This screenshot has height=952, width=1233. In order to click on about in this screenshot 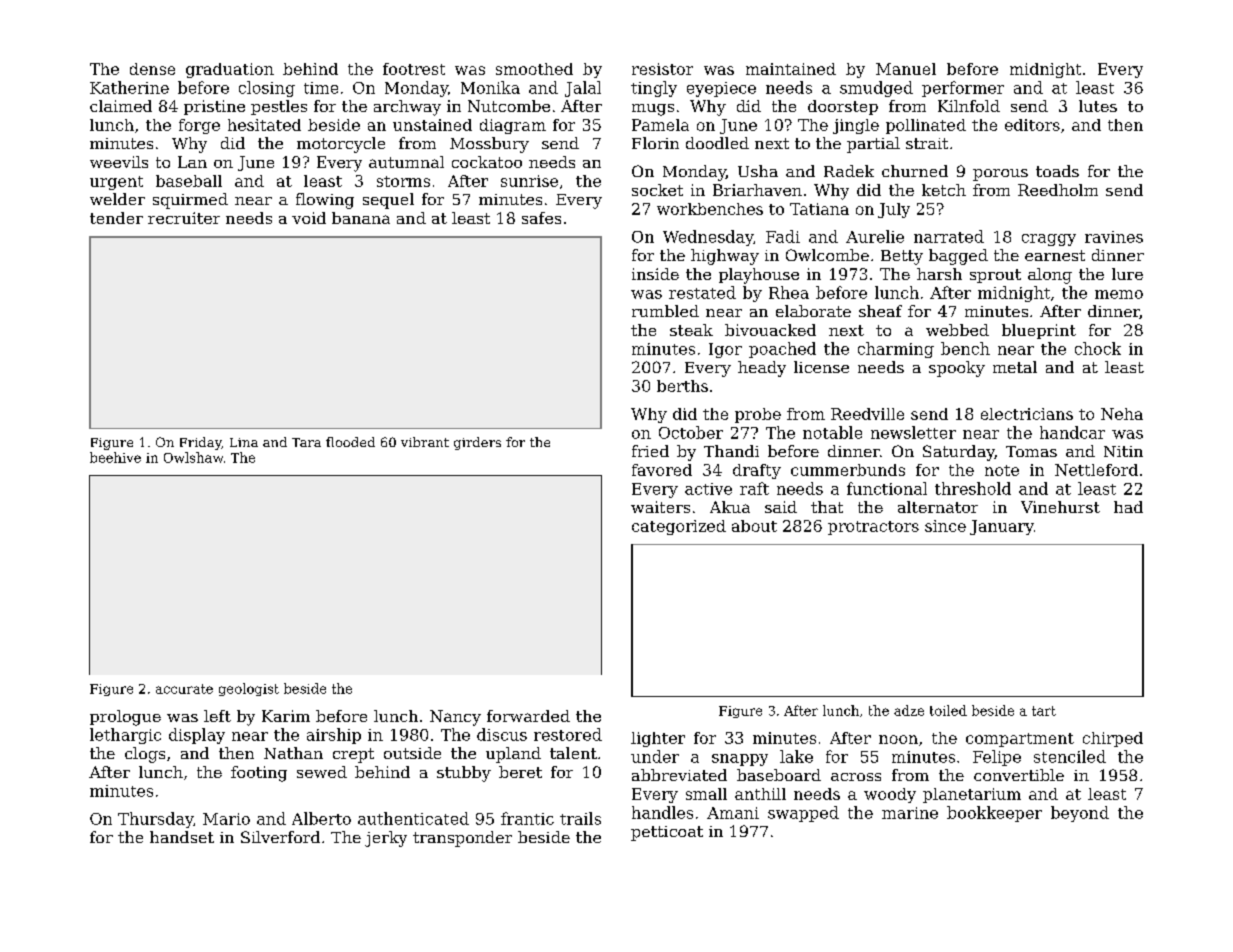, I will do `click(754, 526)`.
